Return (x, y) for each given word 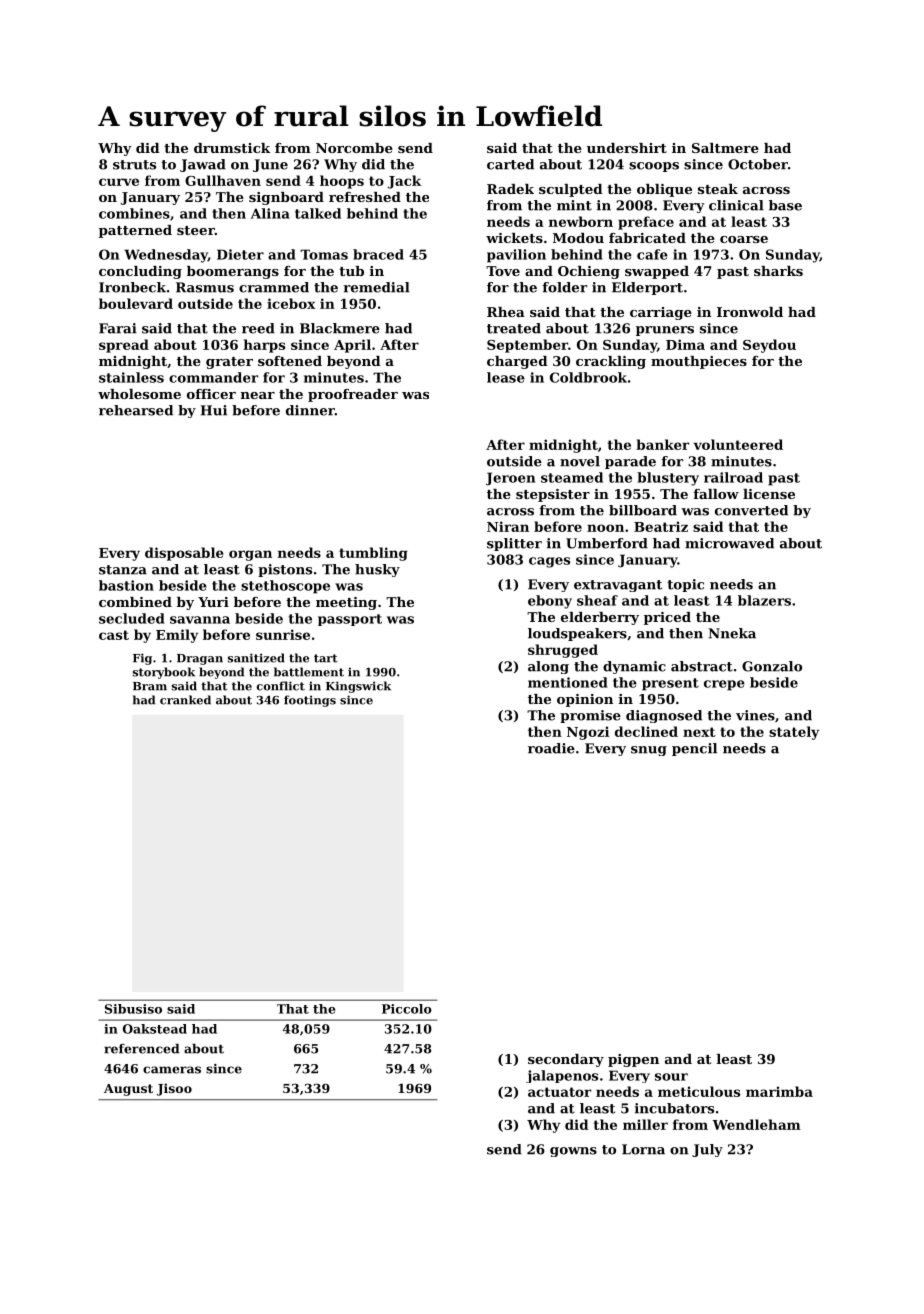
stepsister (553, 495)
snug (649, 751)
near (258, 395)
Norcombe (354, 148)
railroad (733, 477)
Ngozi (588, 733)
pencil (694, 749)
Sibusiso (133, 1009)
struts (134, 165)
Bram (150, 686)
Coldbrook (588, 377)
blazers (764, 600)
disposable (184, 554)
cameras (172, 1070)
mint (574, 205)
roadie (551, 748)
